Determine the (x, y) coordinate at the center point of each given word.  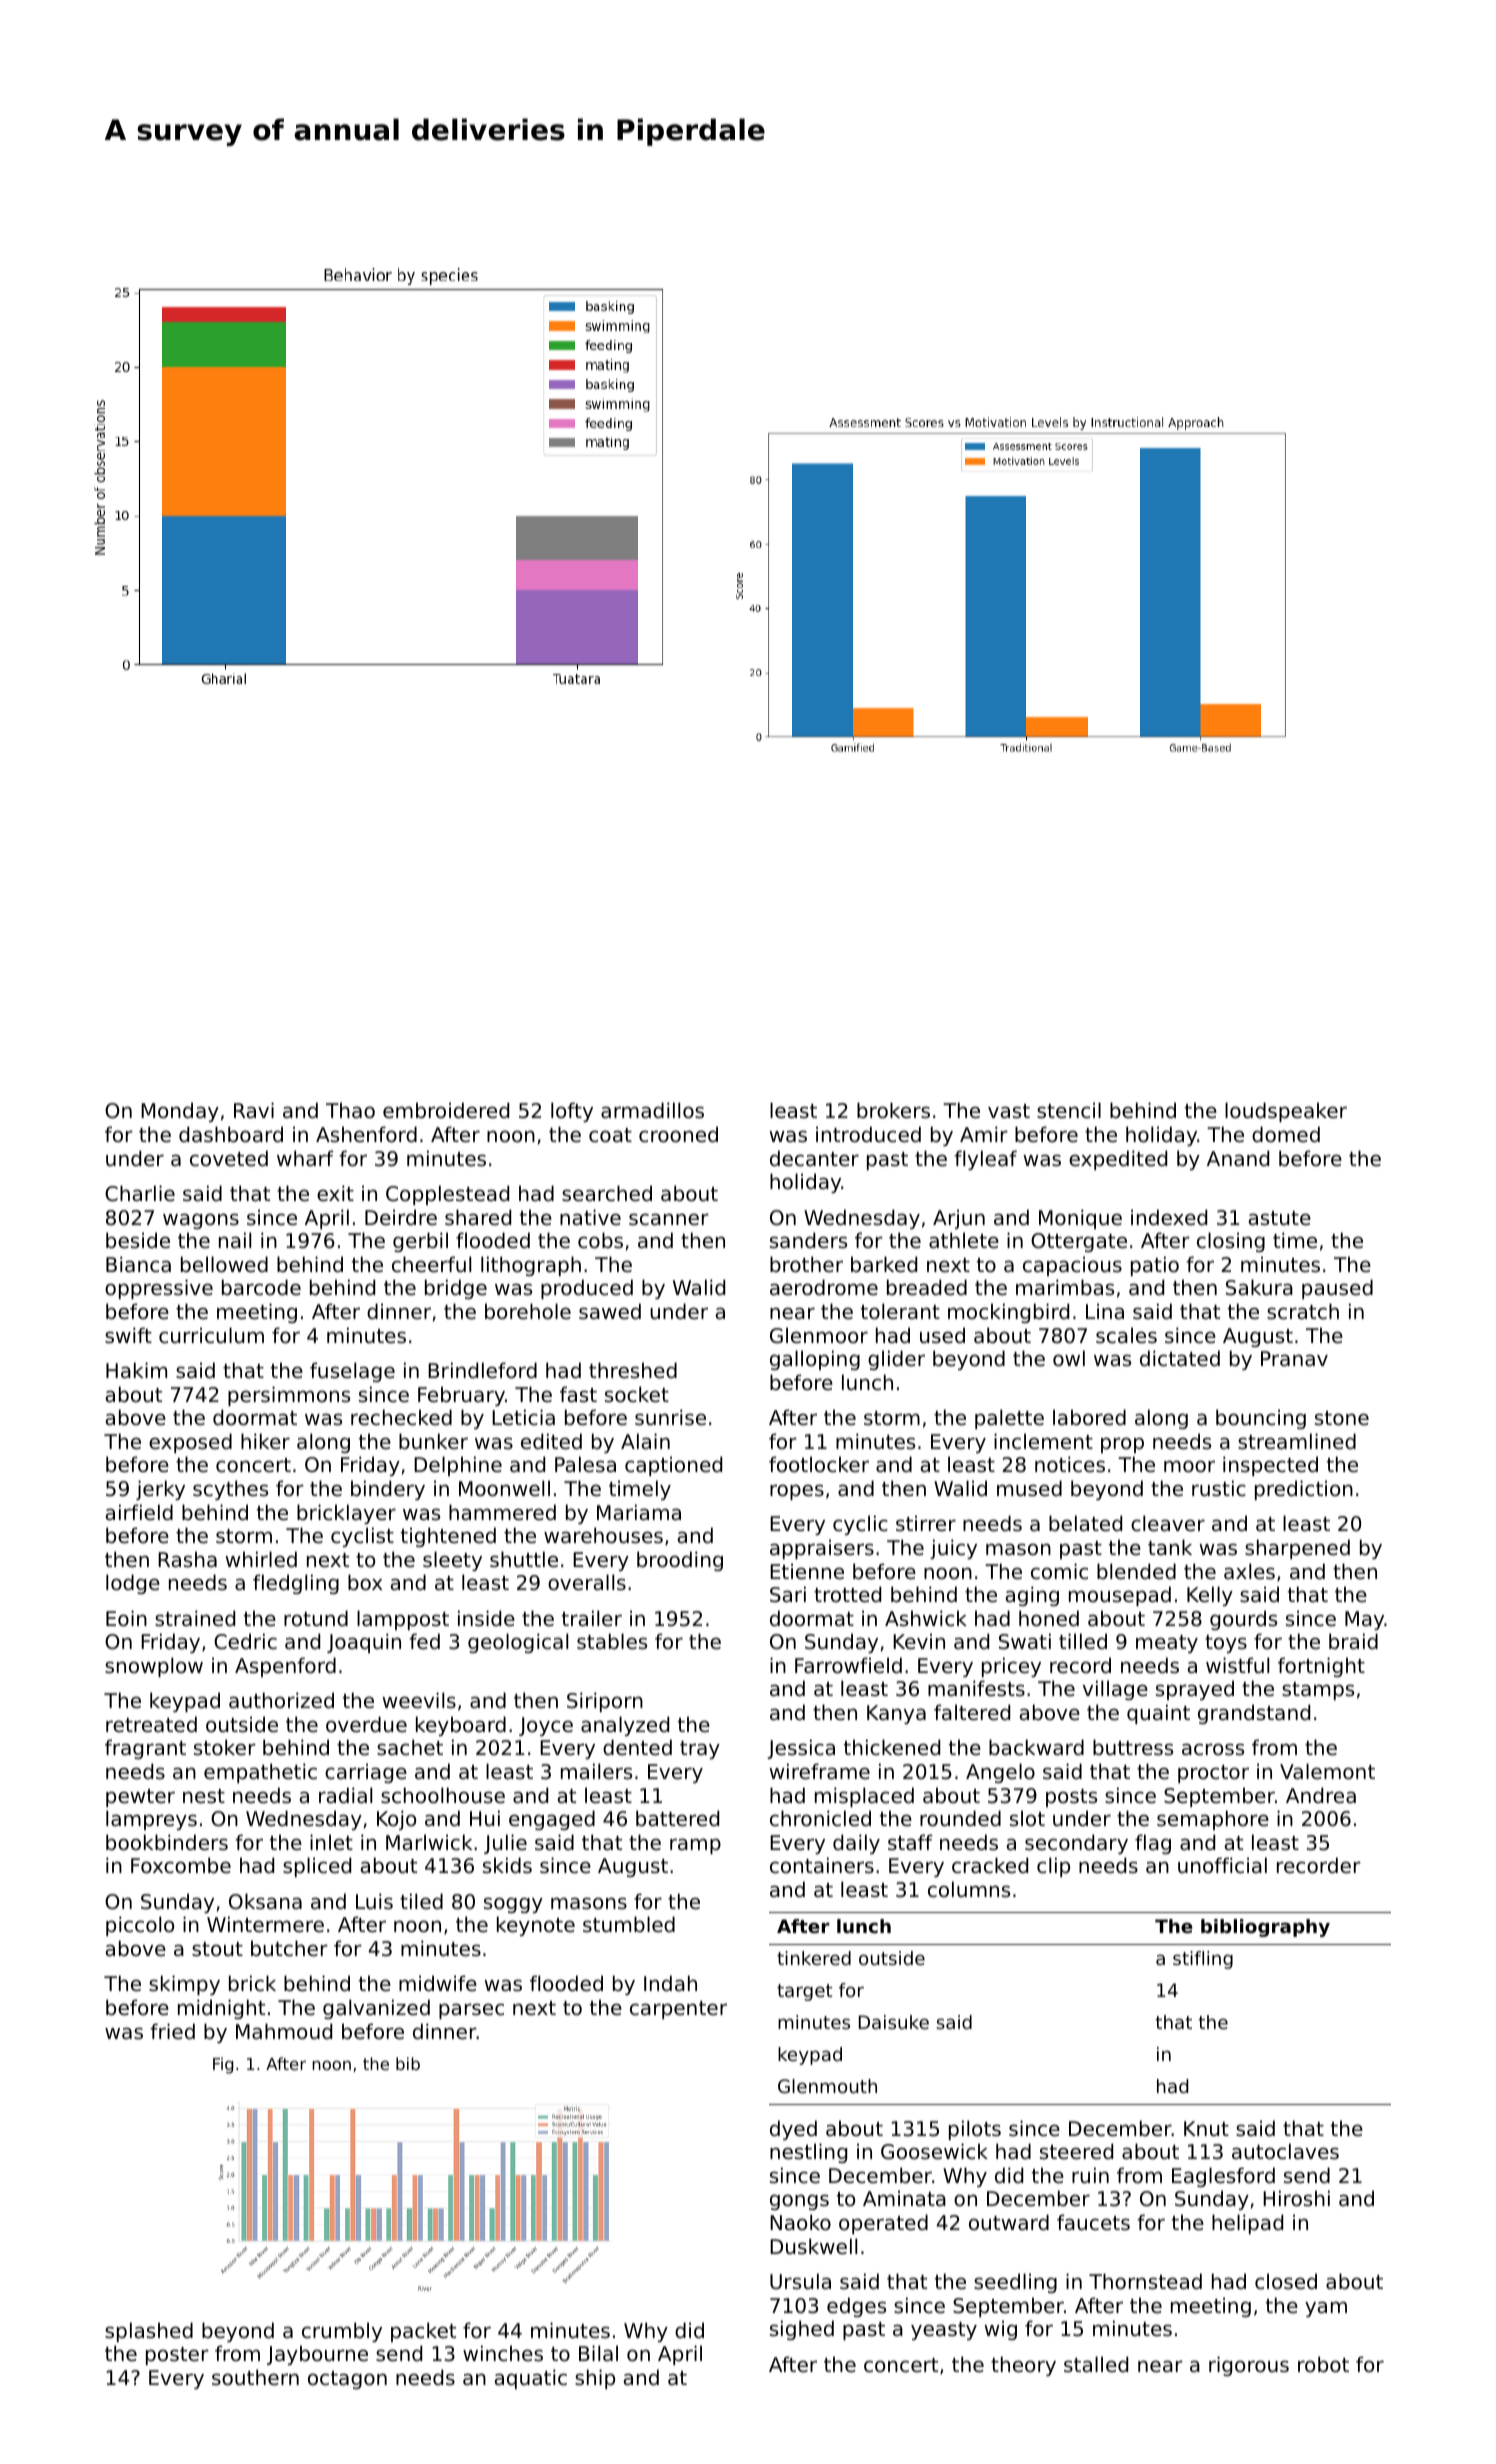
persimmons (289, 1396)
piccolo (140, 1926)
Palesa (585, 1464)
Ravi (254, 1110)
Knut (1206, 2129)
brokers (893, 1110)
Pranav (1294, 1358)
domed (1286, 1134)
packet (423, 2332)
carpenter (678, 2010)
